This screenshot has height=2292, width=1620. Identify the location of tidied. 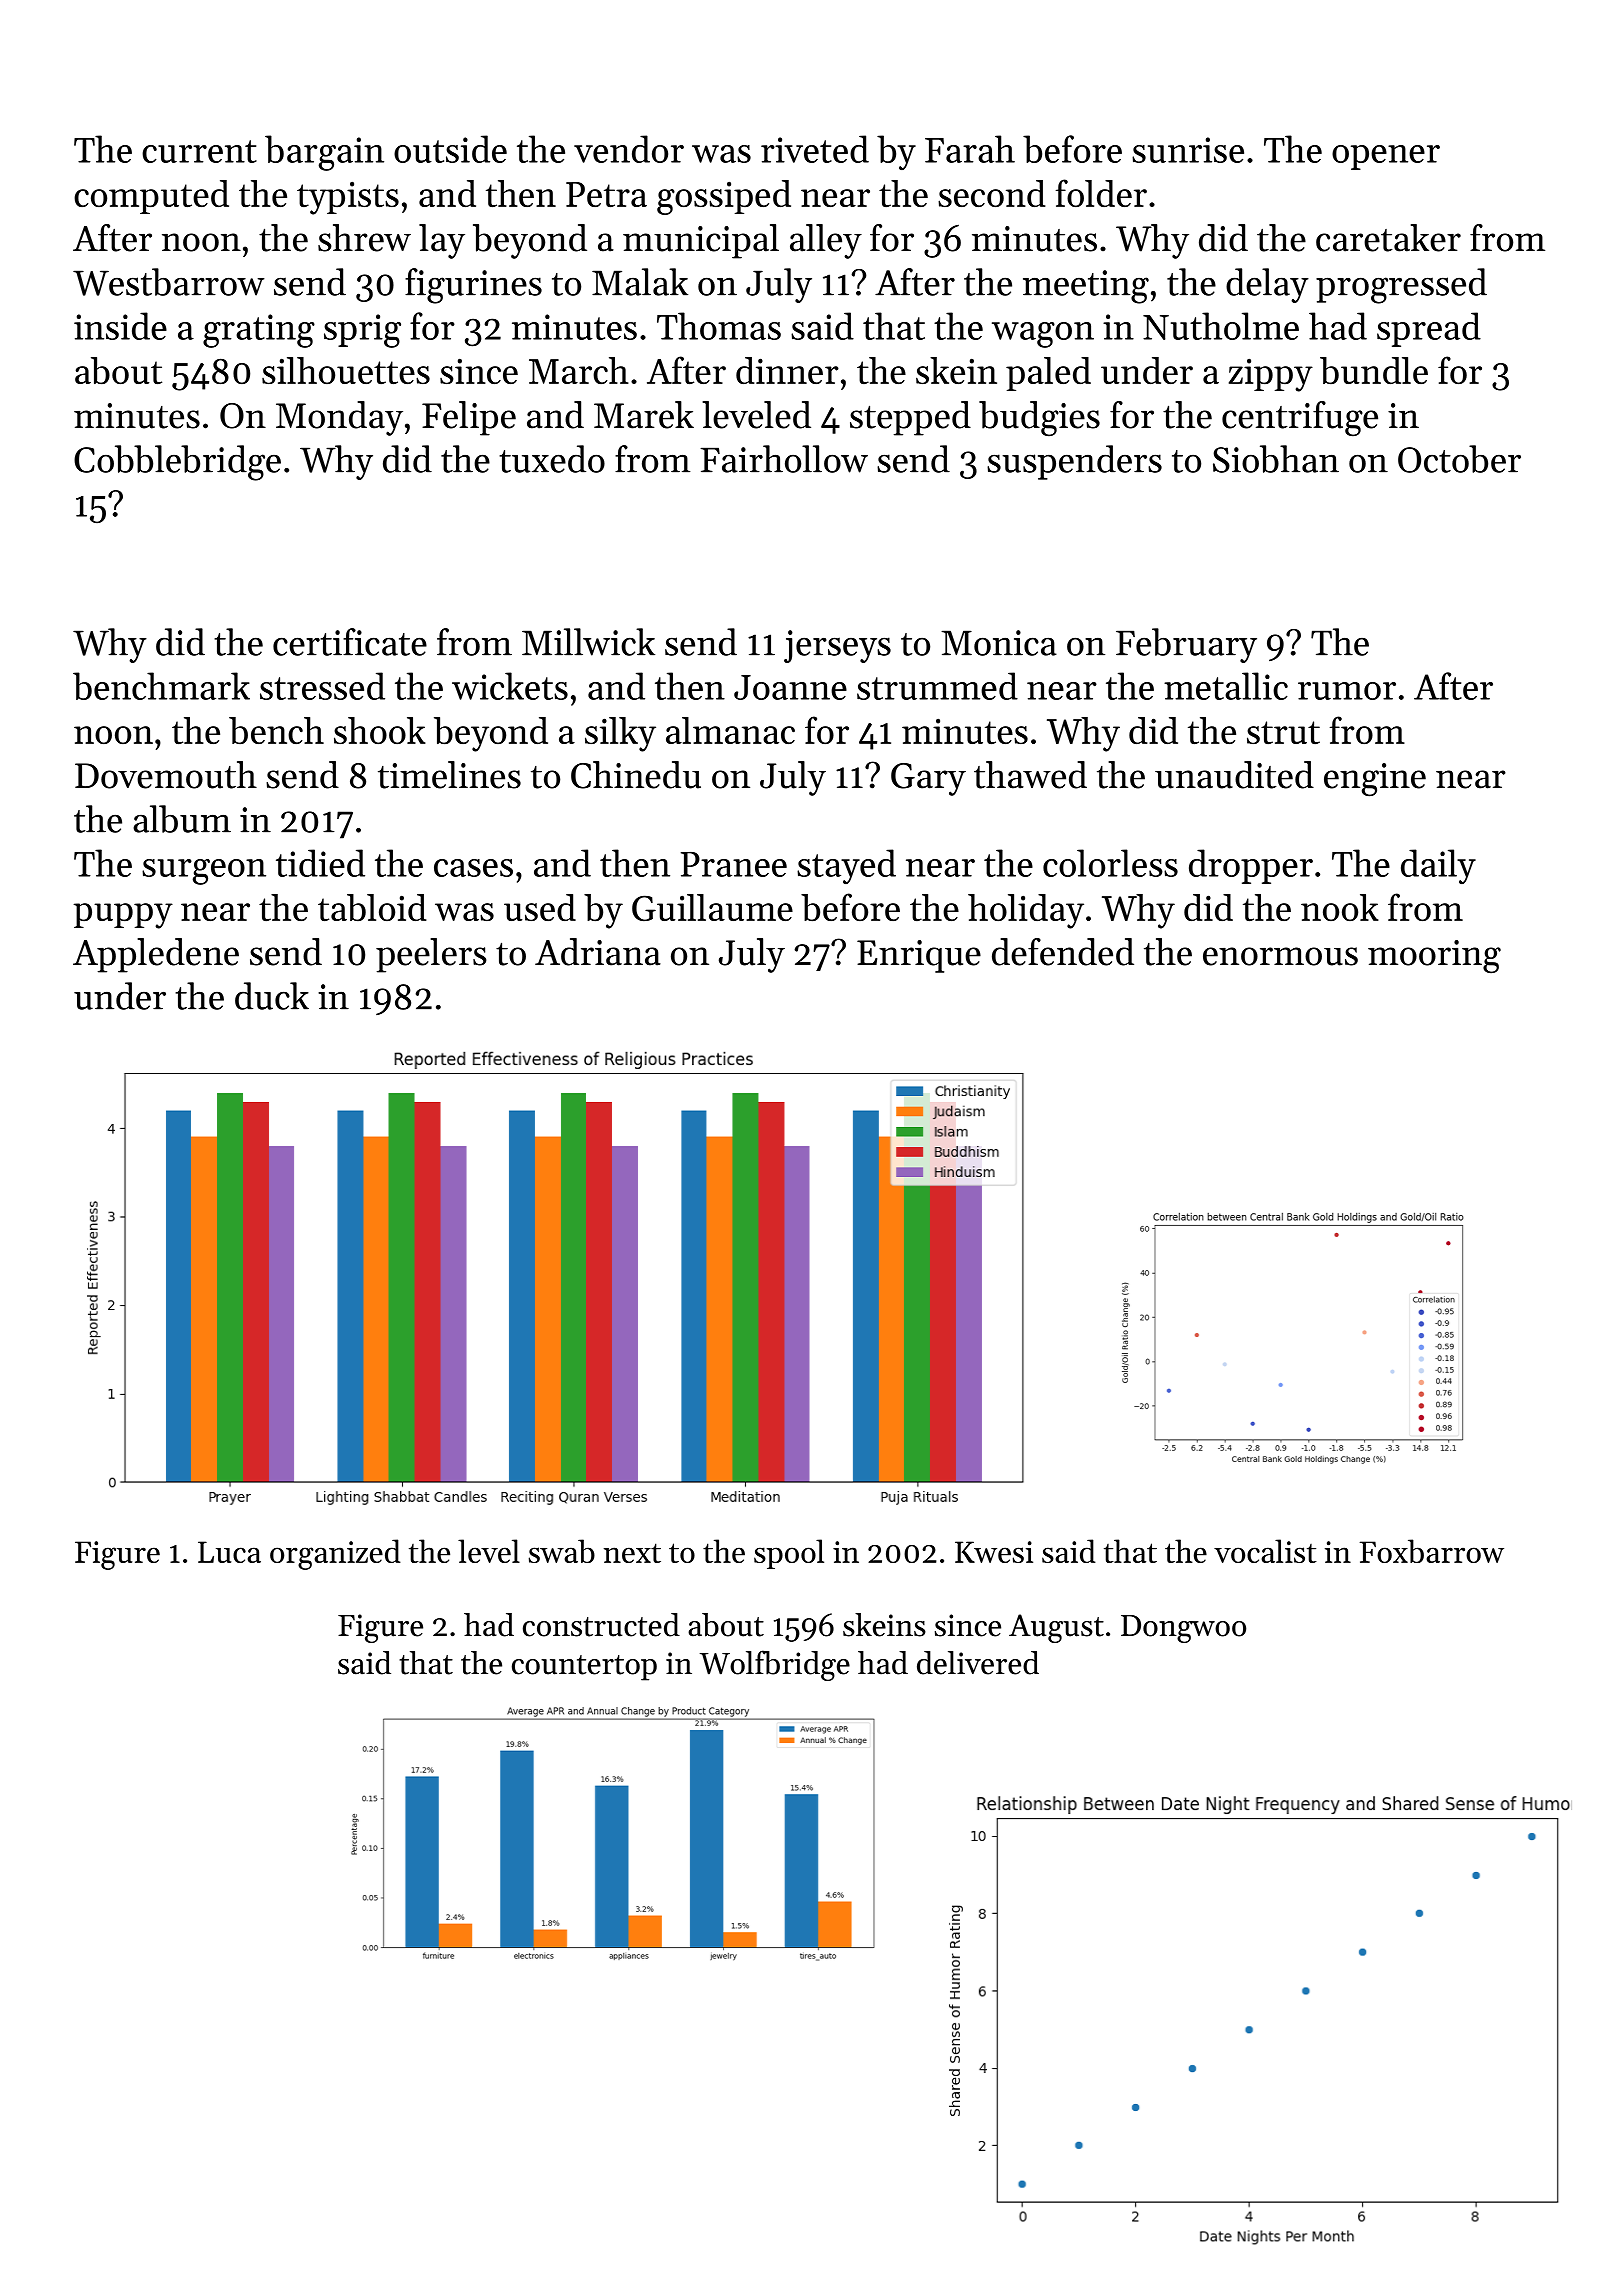
(320, 863).
